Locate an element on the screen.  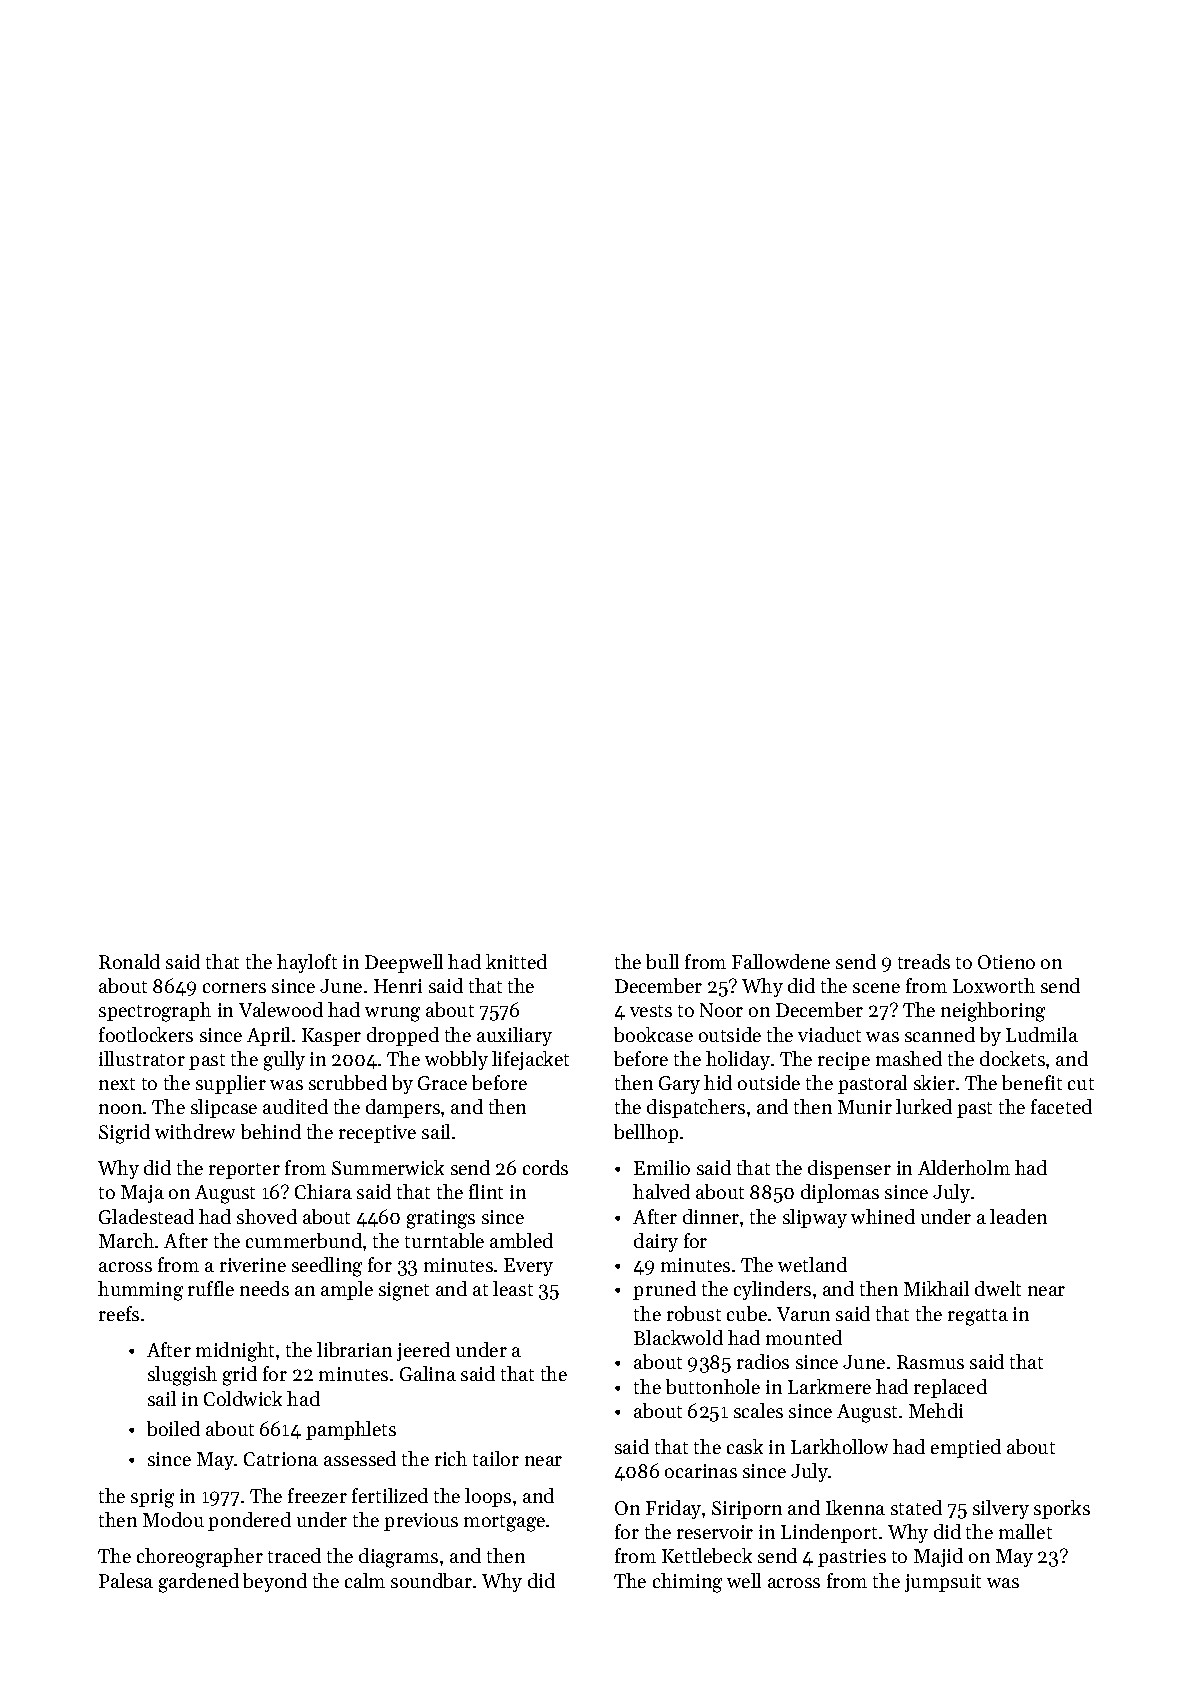
Palesa is located at coordinates (126, 1580).
